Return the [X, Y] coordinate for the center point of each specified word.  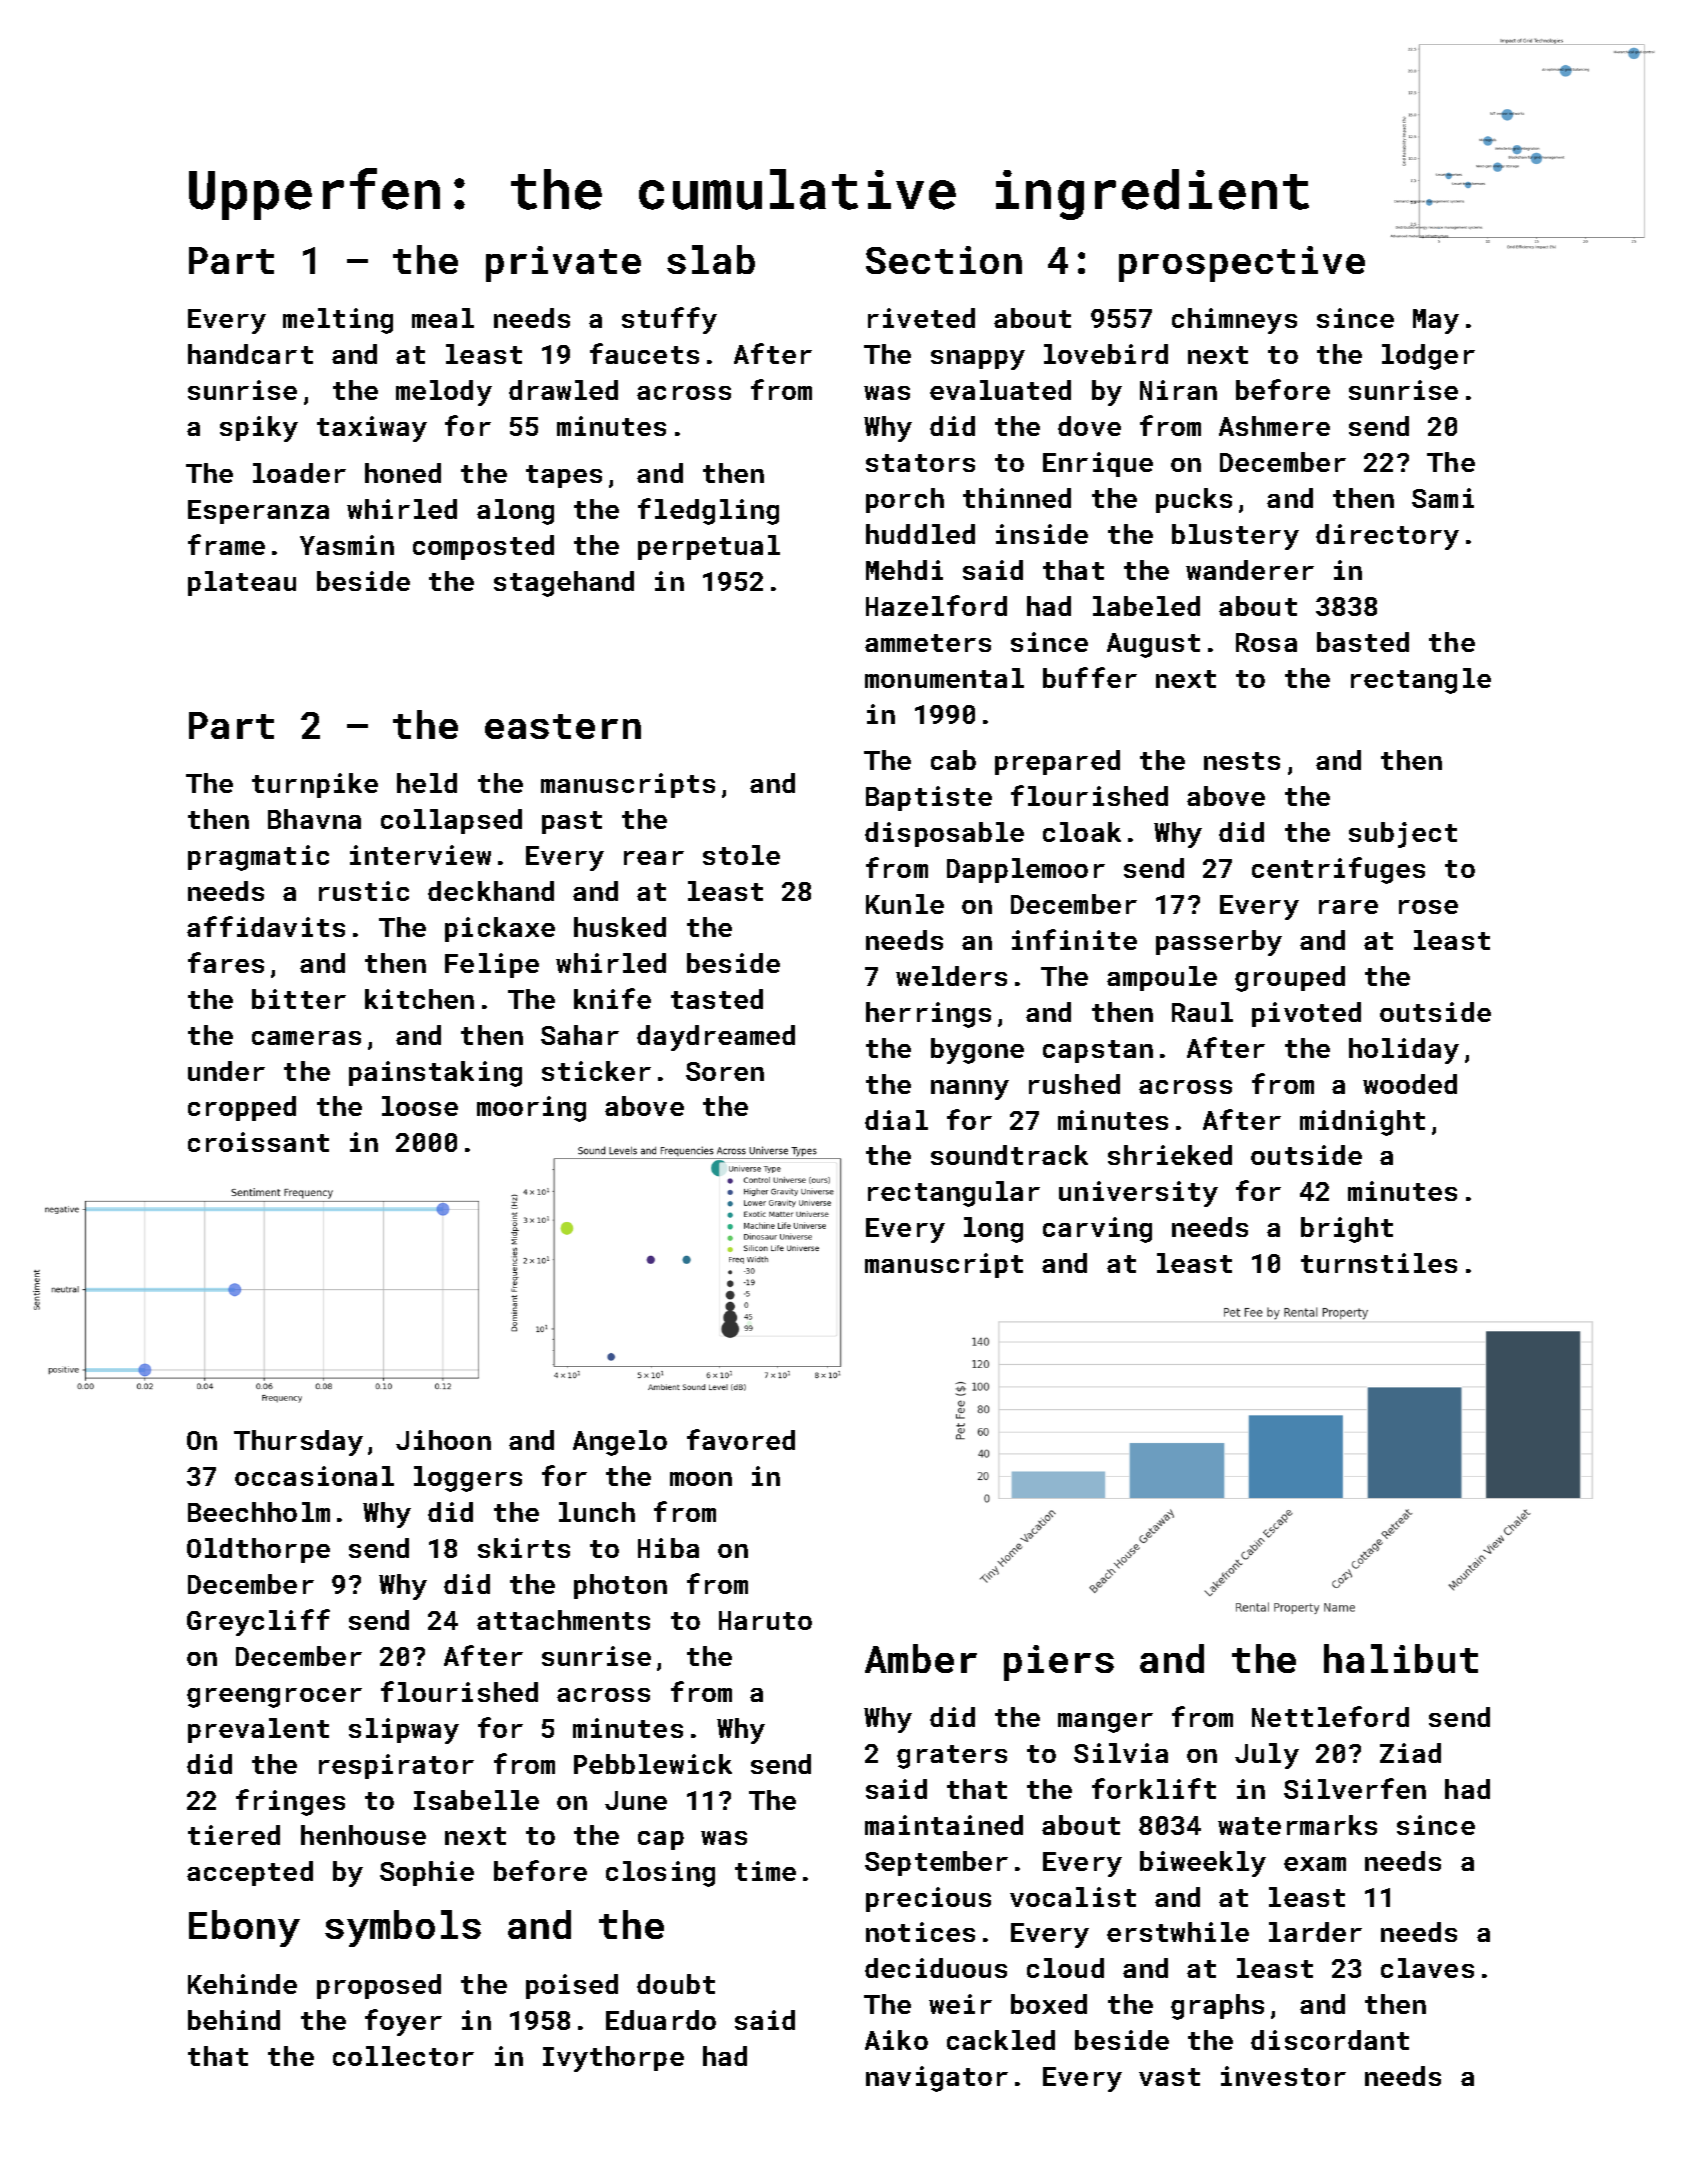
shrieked [1170, 1155]
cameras [306, 1038]
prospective [1242, 264]
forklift [1154, 1788]
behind [234, 2020]
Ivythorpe [613, 2059]
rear [654, 858]
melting [338, 321]
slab [711, 259]
